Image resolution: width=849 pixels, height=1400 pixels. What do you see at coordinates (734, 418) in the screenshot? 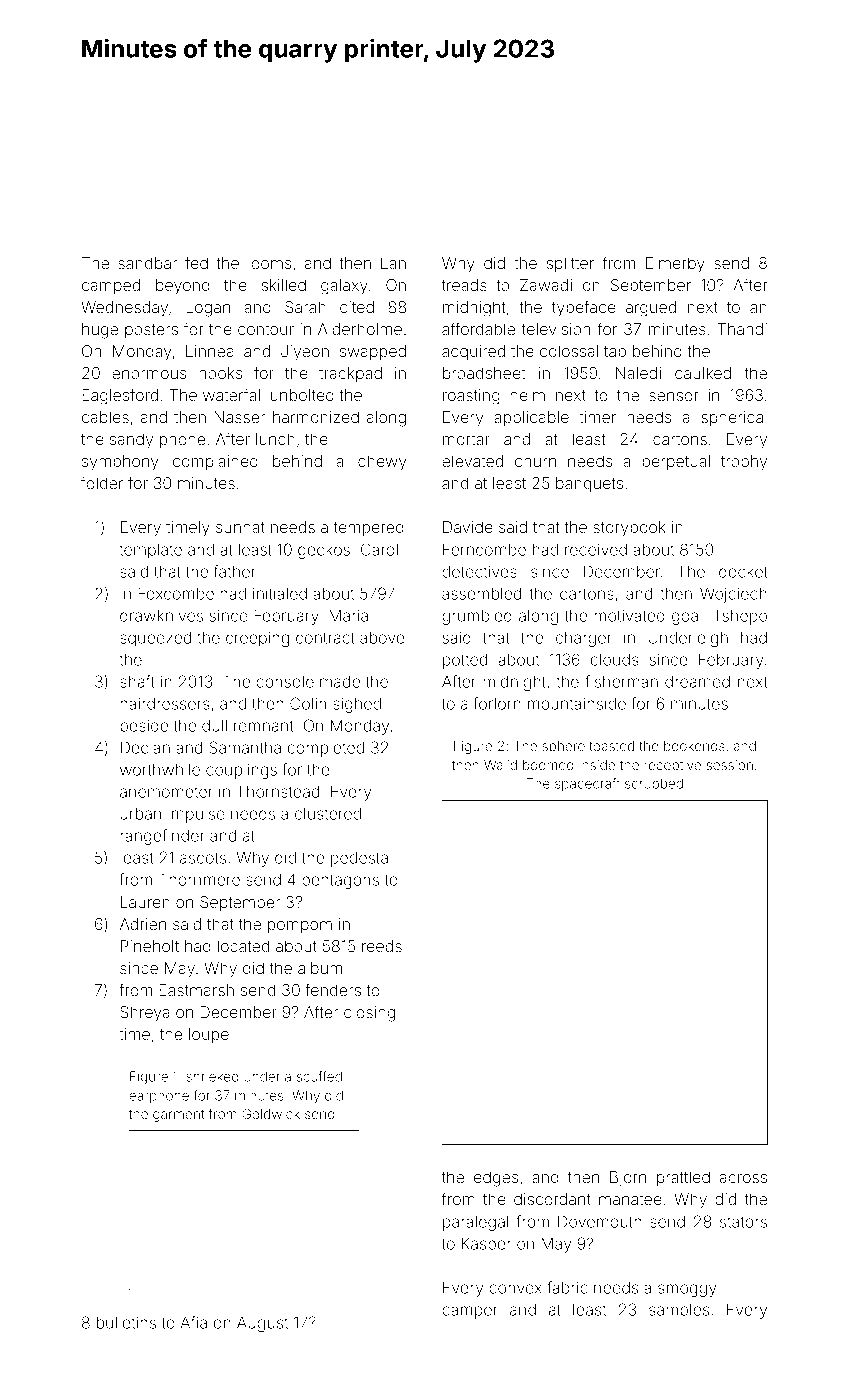
I see `spherical` at bounding box center [734, 418].
